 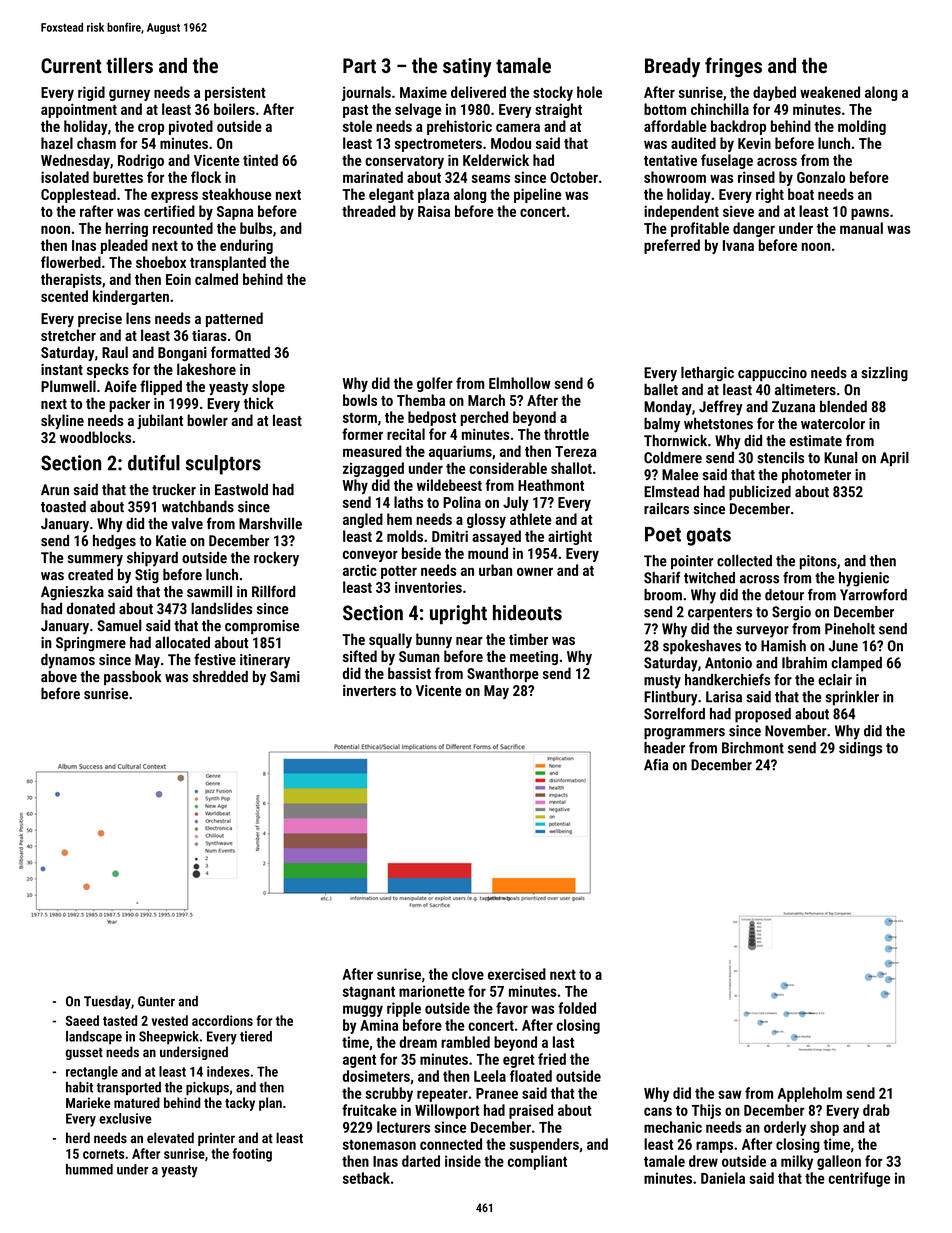 I want to click on hygienic, so click(x=864, y=579).
